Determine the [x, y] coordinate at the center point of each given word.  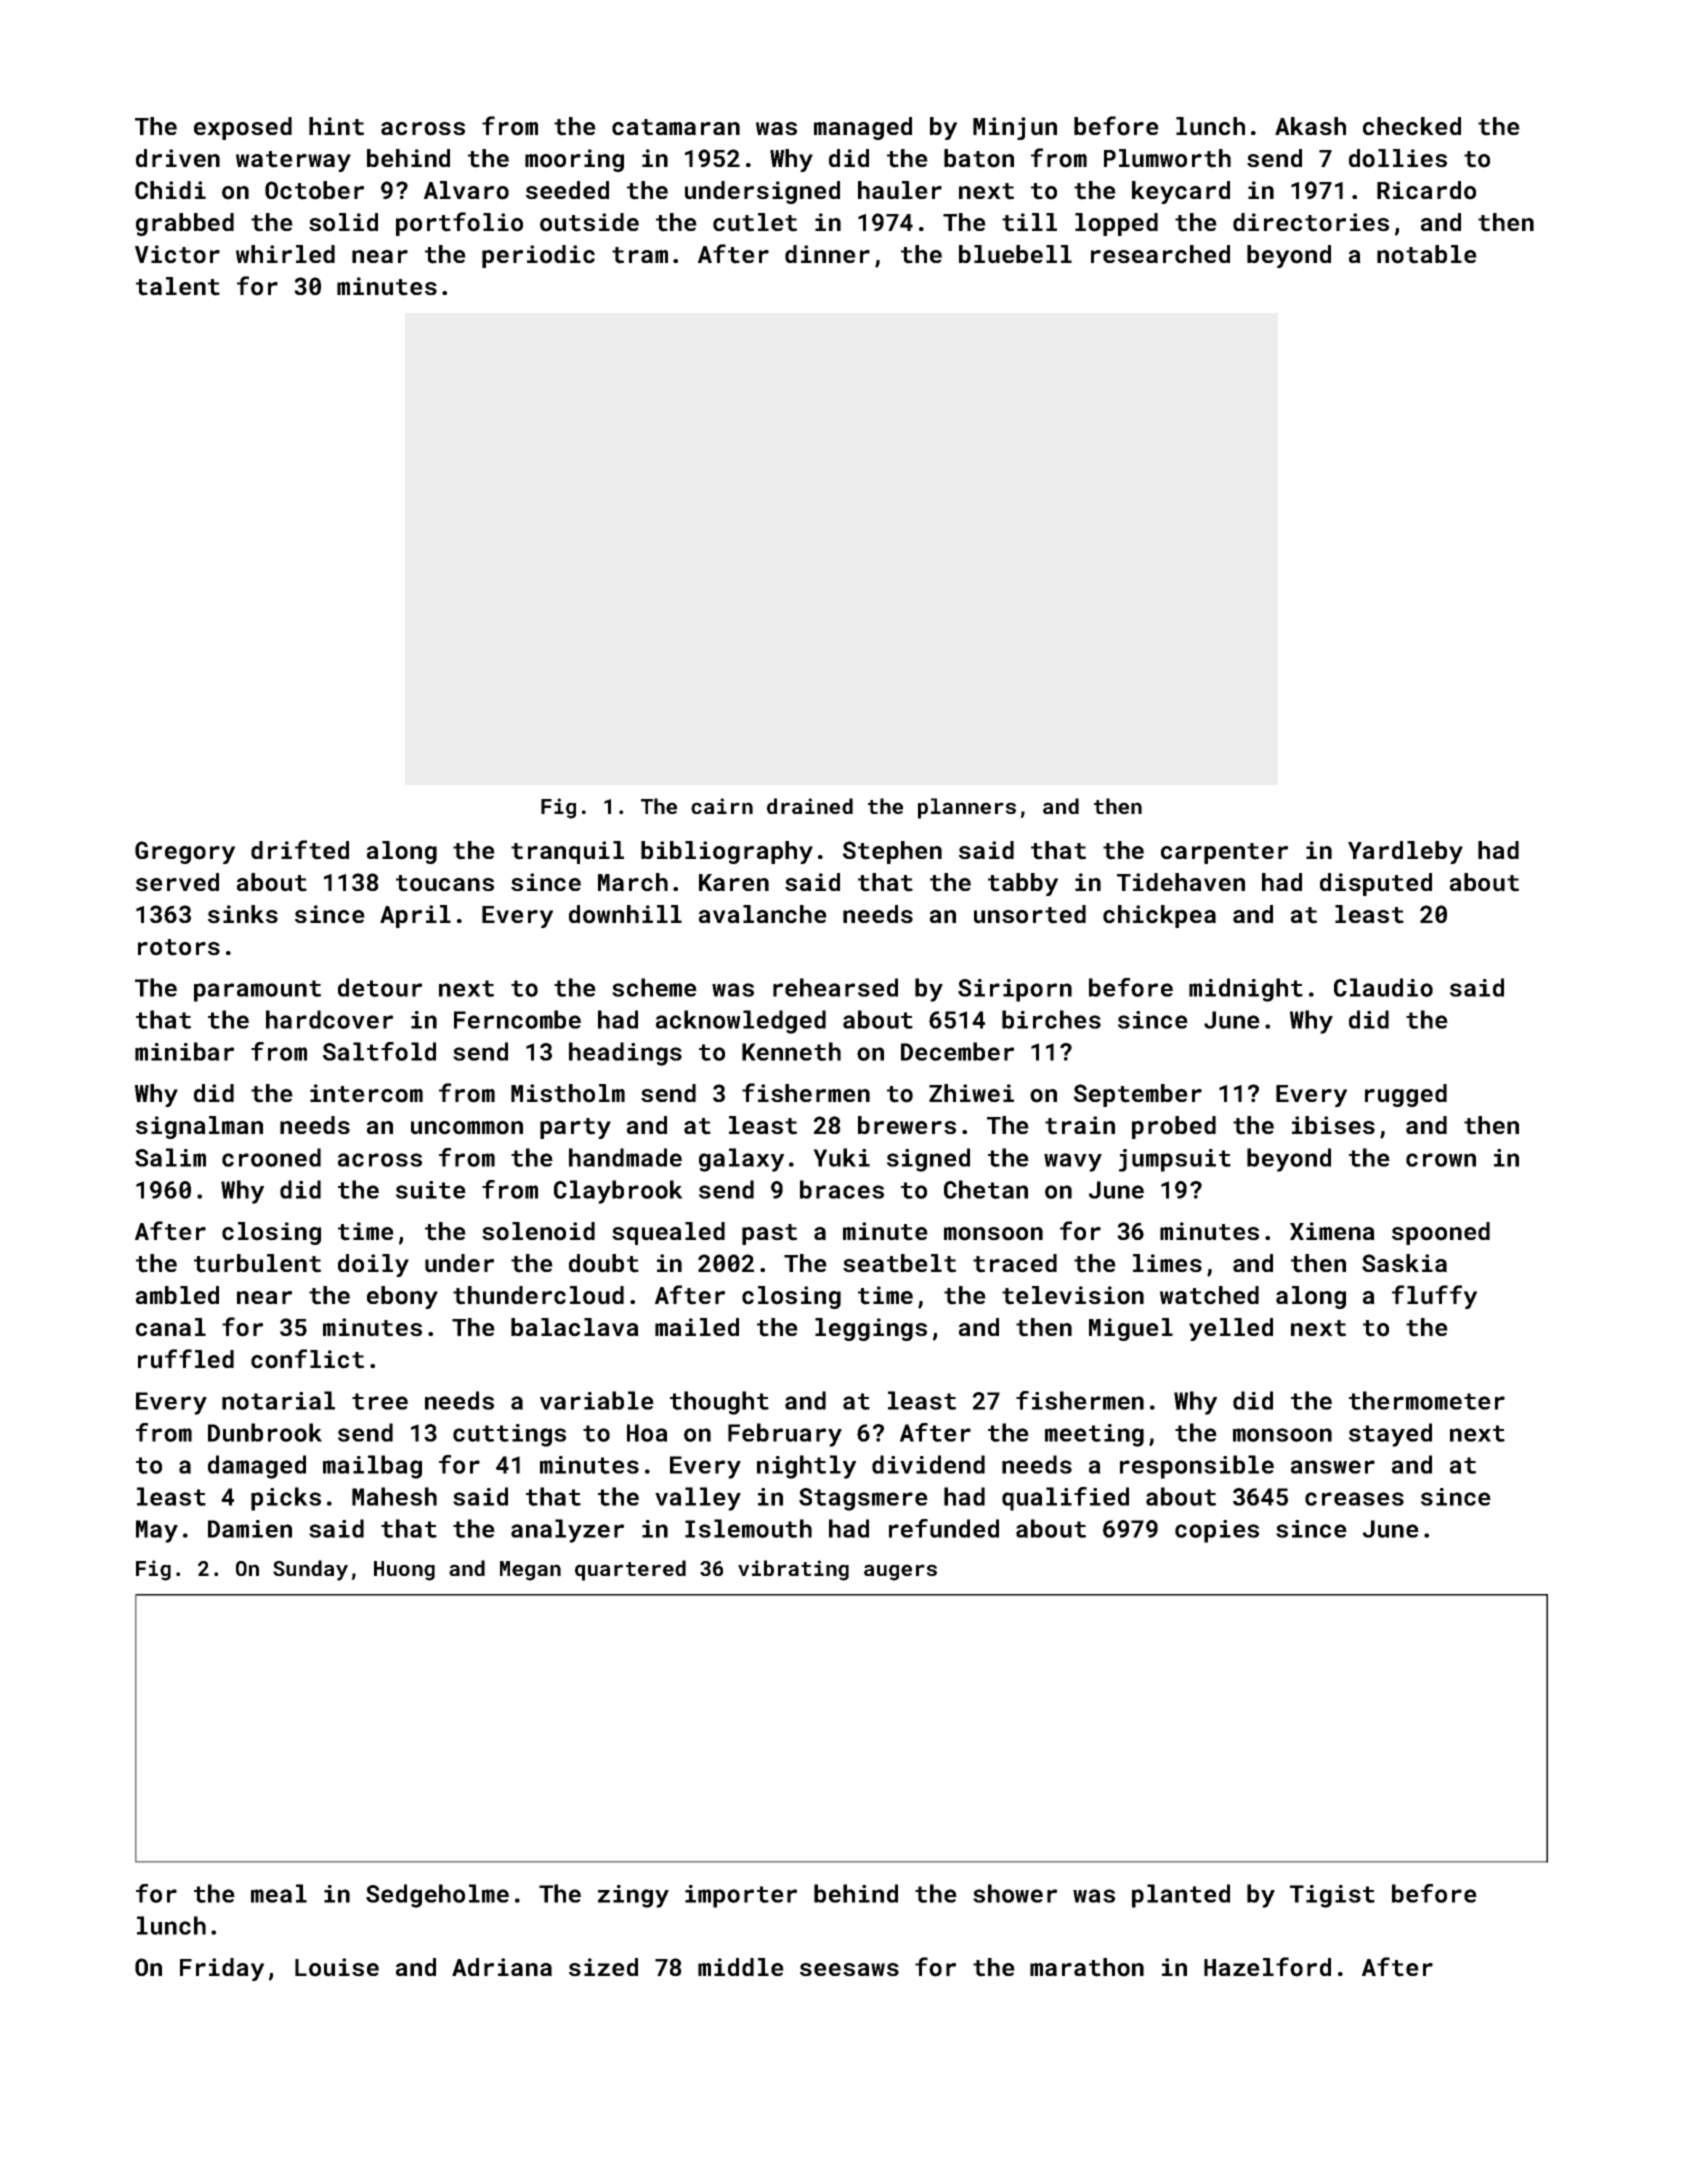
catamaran [676, 127]
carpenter [1224, 853]
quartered [630, 1570]
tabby [1023, 884]
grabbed [185, 224]
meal [279, 1893]
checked [1412, 126]
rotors [179, 947]
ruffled [186, 1359]
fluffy [1434, 1297]
